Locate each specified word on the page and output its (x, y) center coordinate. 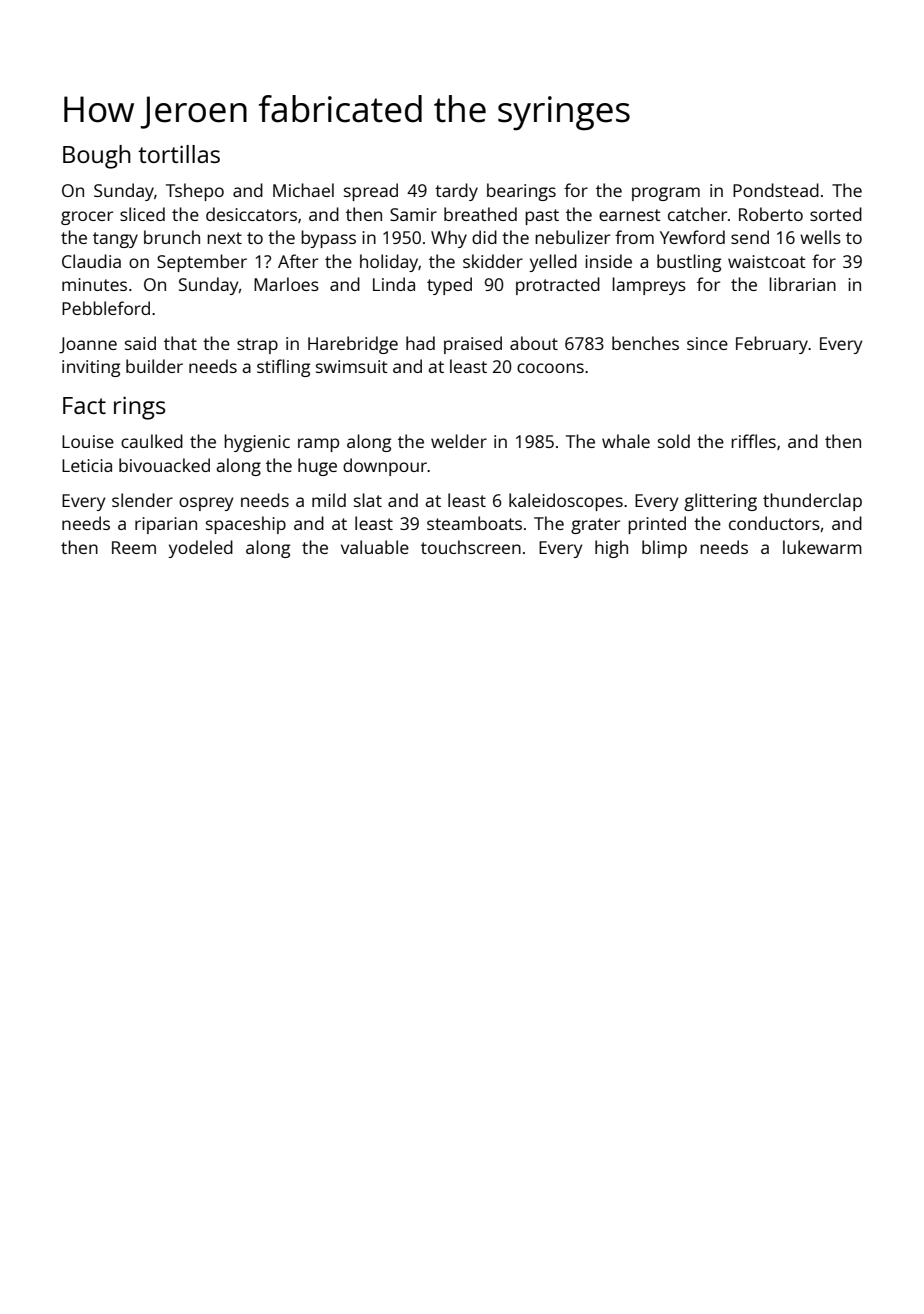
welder (459, 441)
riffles (753, 441)
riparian (166, 525)
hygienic (257, 443)
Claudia (91, 261)
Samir (413, 214)
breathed (480, 214)
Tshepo (195, 192)
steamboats (474, 523)
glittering (720, 502)
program (666, 194)
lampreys (649, 286)
